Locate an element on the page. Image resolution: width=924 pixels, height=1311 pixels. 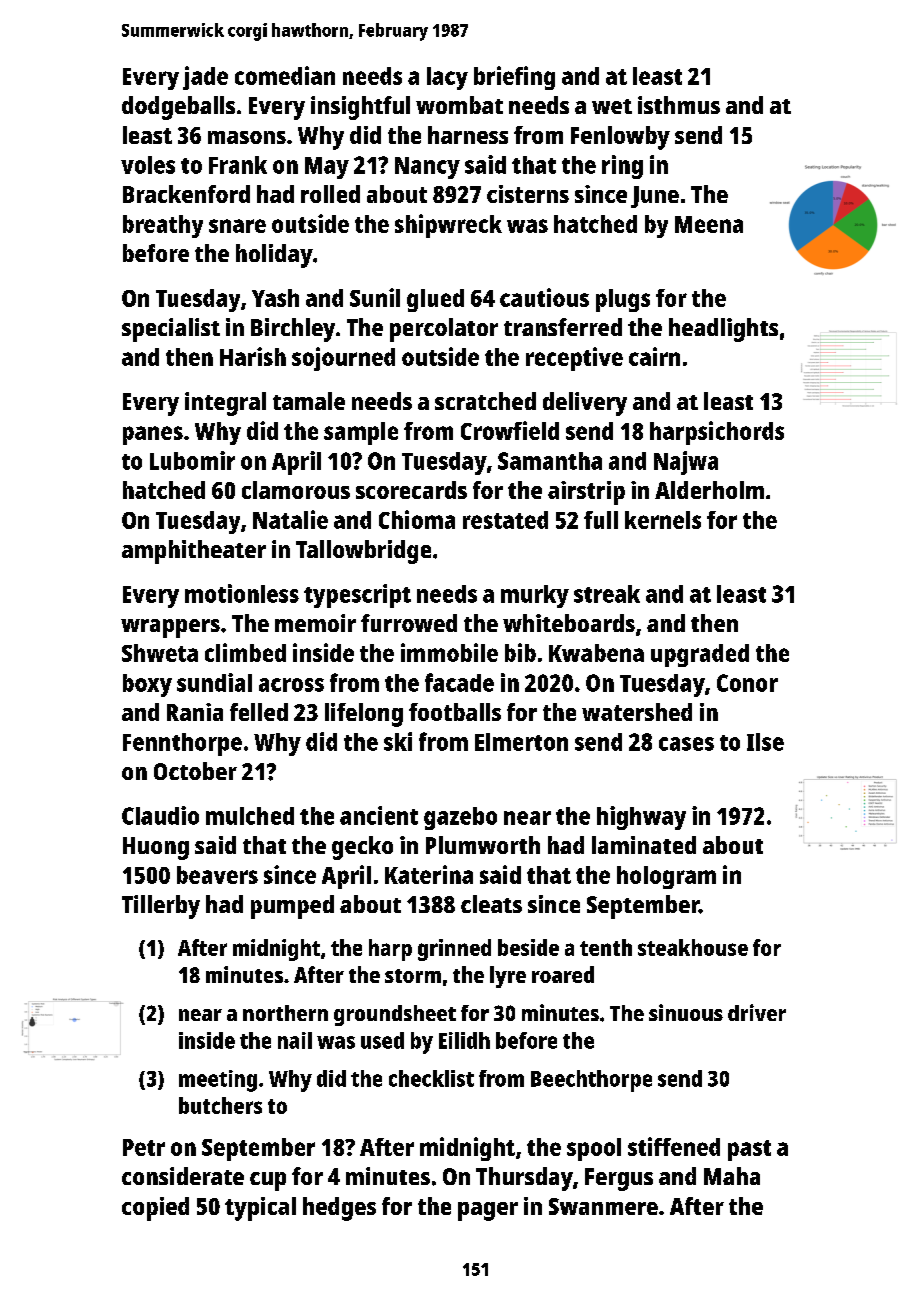
meeting is located at coordinates (218, 1081).
